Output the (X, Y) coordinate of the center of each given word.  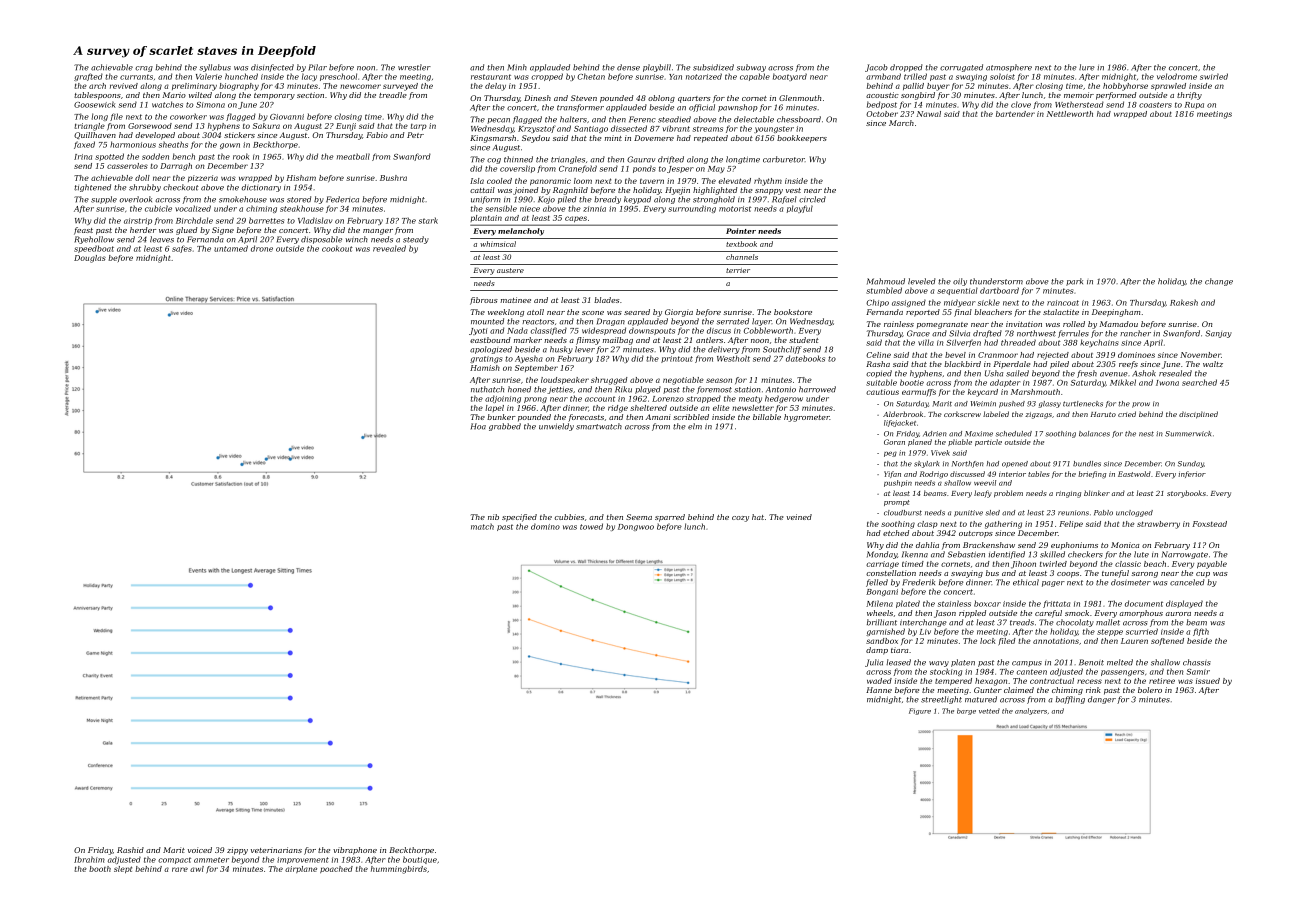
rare (180, 869)
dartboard (999, 290)
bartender (1015, 114)
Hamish (485, 368)
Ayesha (529, 359)
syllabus (215, 68)
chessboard (799, 119)
